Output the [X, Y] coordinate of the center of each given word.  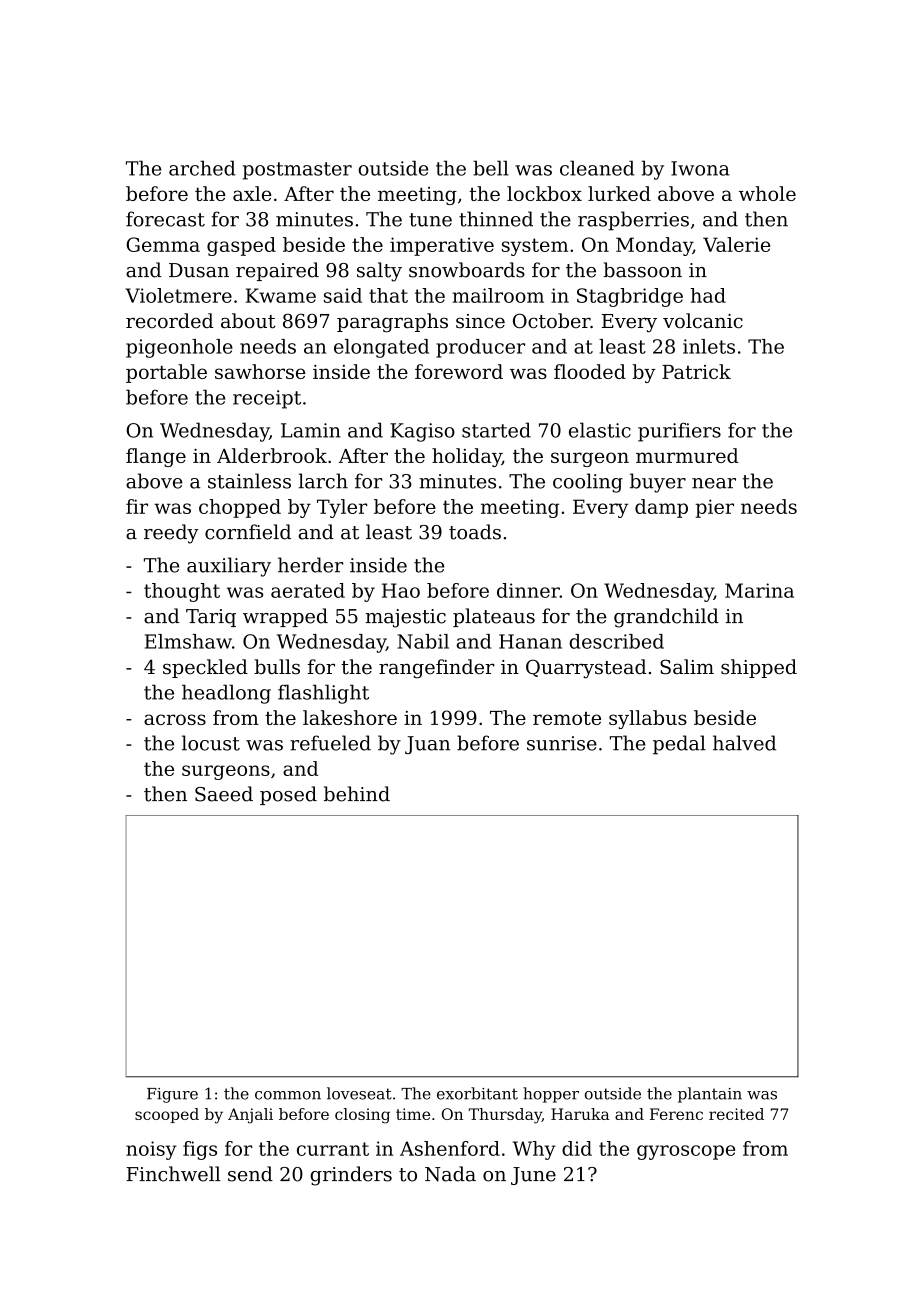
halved [744, 743]
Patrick [696, 371]
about [248, 321]
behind [357, 794]
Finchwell [173, 1174]
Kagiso [422, 432]
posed [288, 795]
